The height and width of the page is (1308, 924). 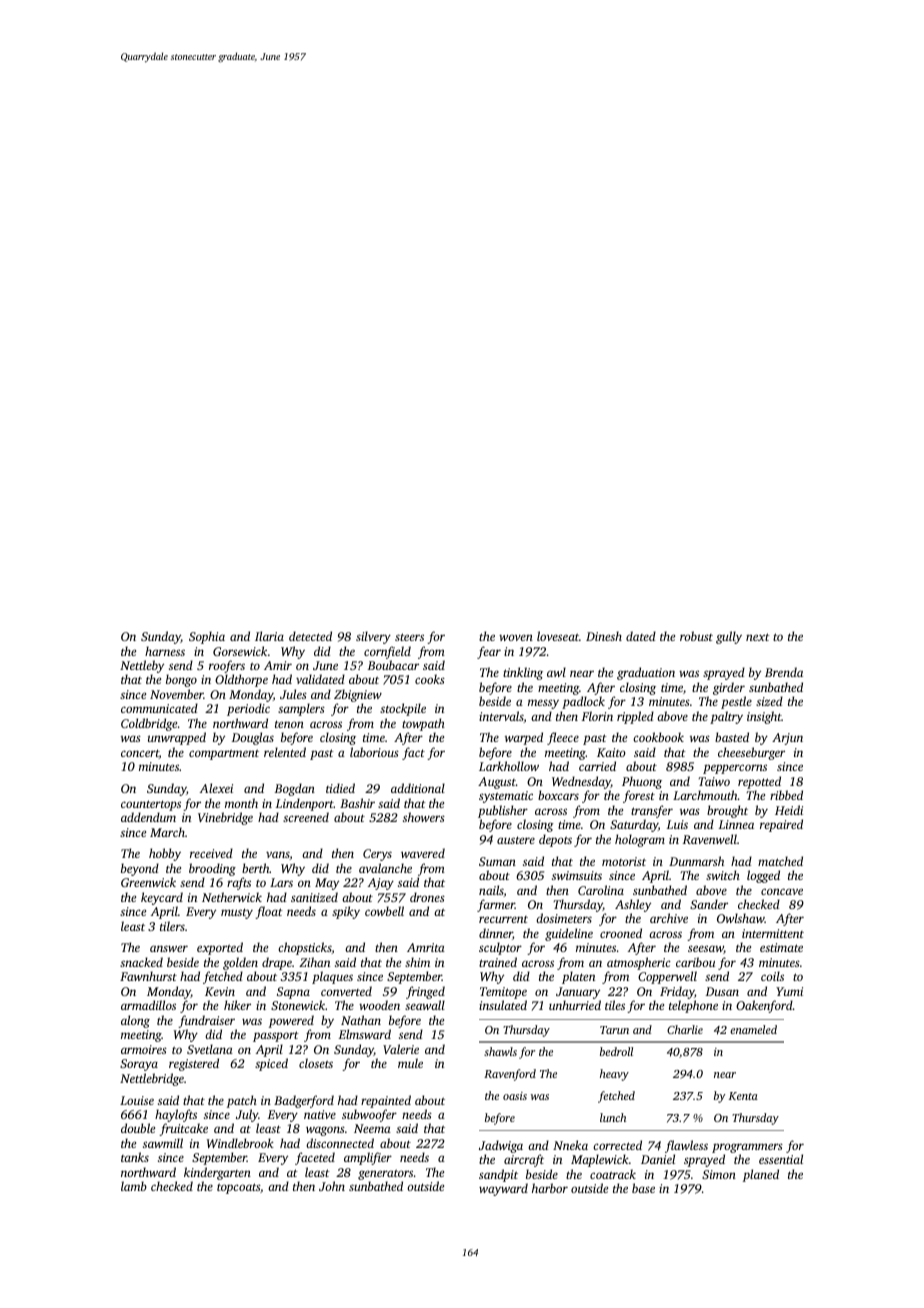 I want to click on concave, so click(x=782, y=891).
